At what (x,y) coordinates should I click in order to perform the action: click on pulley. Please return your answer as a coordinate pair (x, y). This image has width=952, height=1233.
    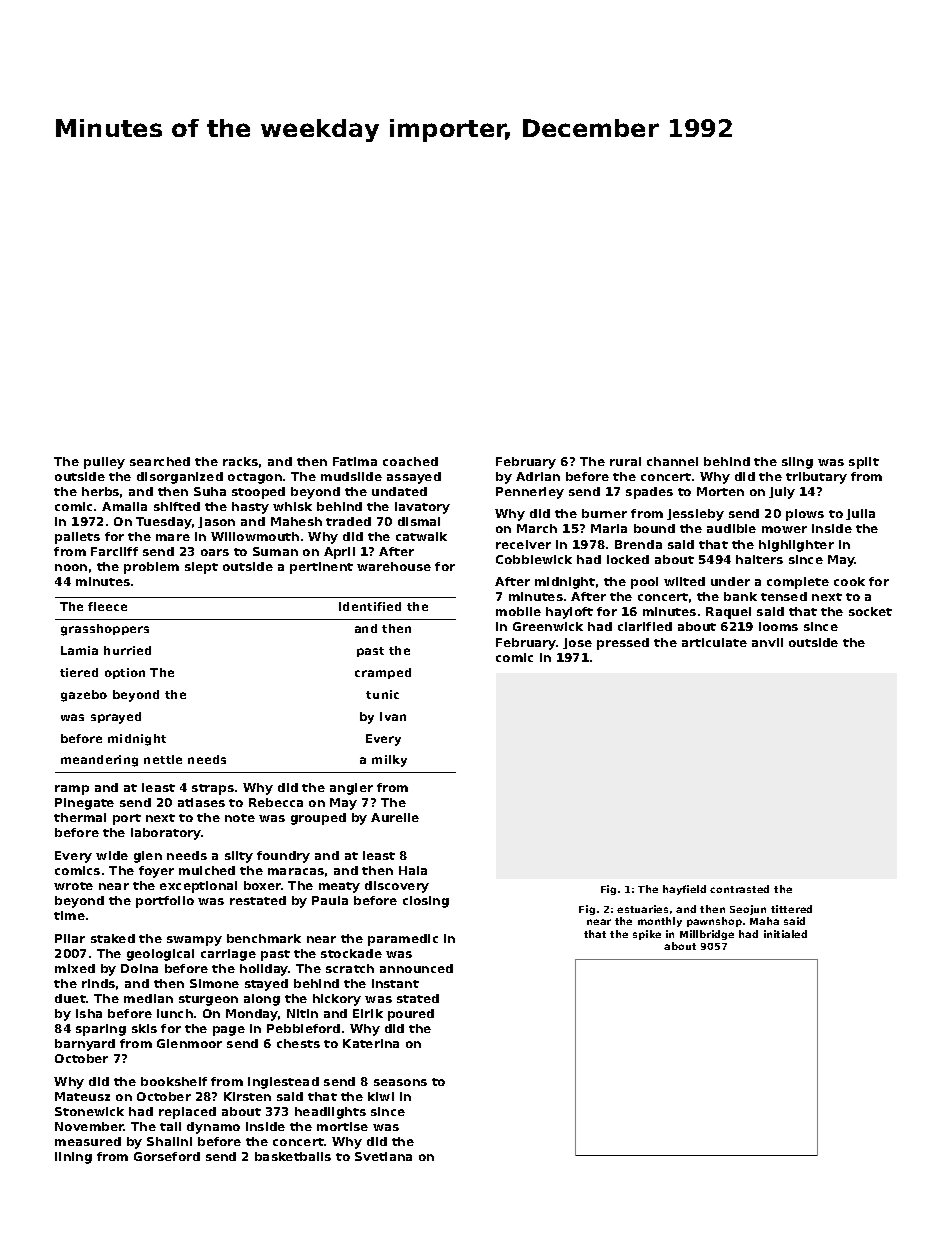
    Looking at the image, I should click on (104, 463).
